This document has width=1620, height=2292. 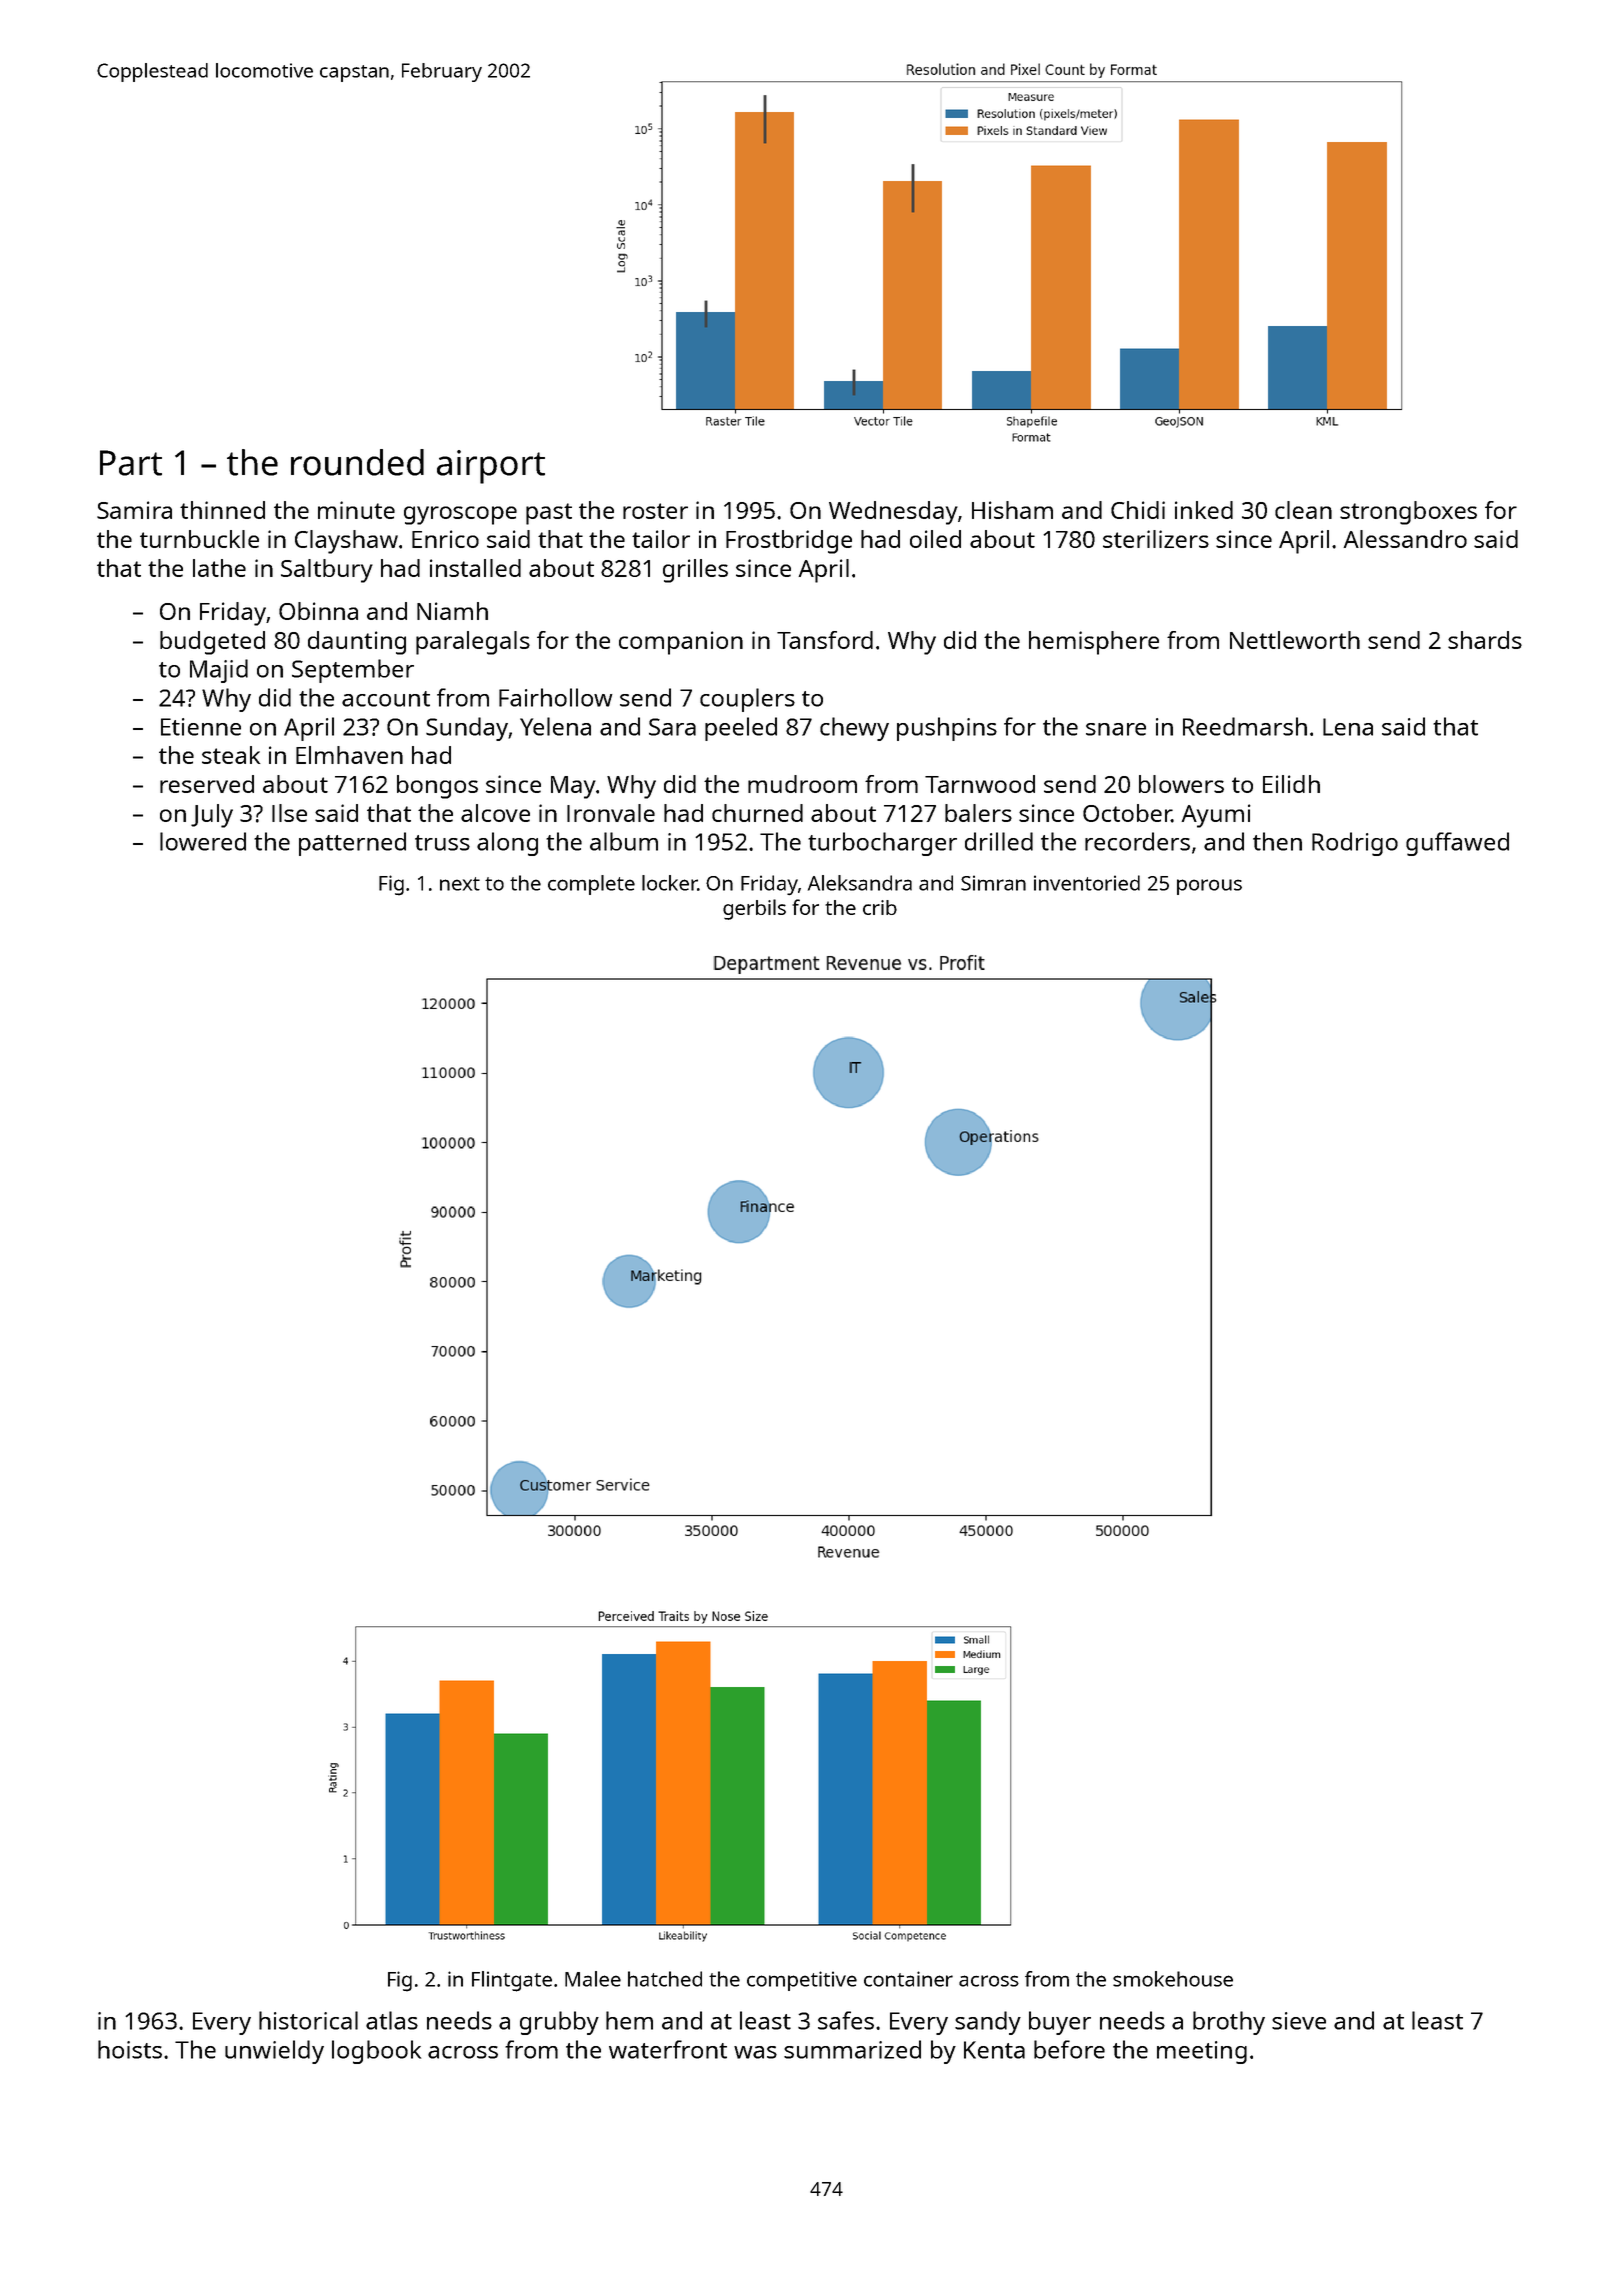 What do you see at coordinates (460, 884) in the document?
I see `next` at bounding box center [460, 884].
